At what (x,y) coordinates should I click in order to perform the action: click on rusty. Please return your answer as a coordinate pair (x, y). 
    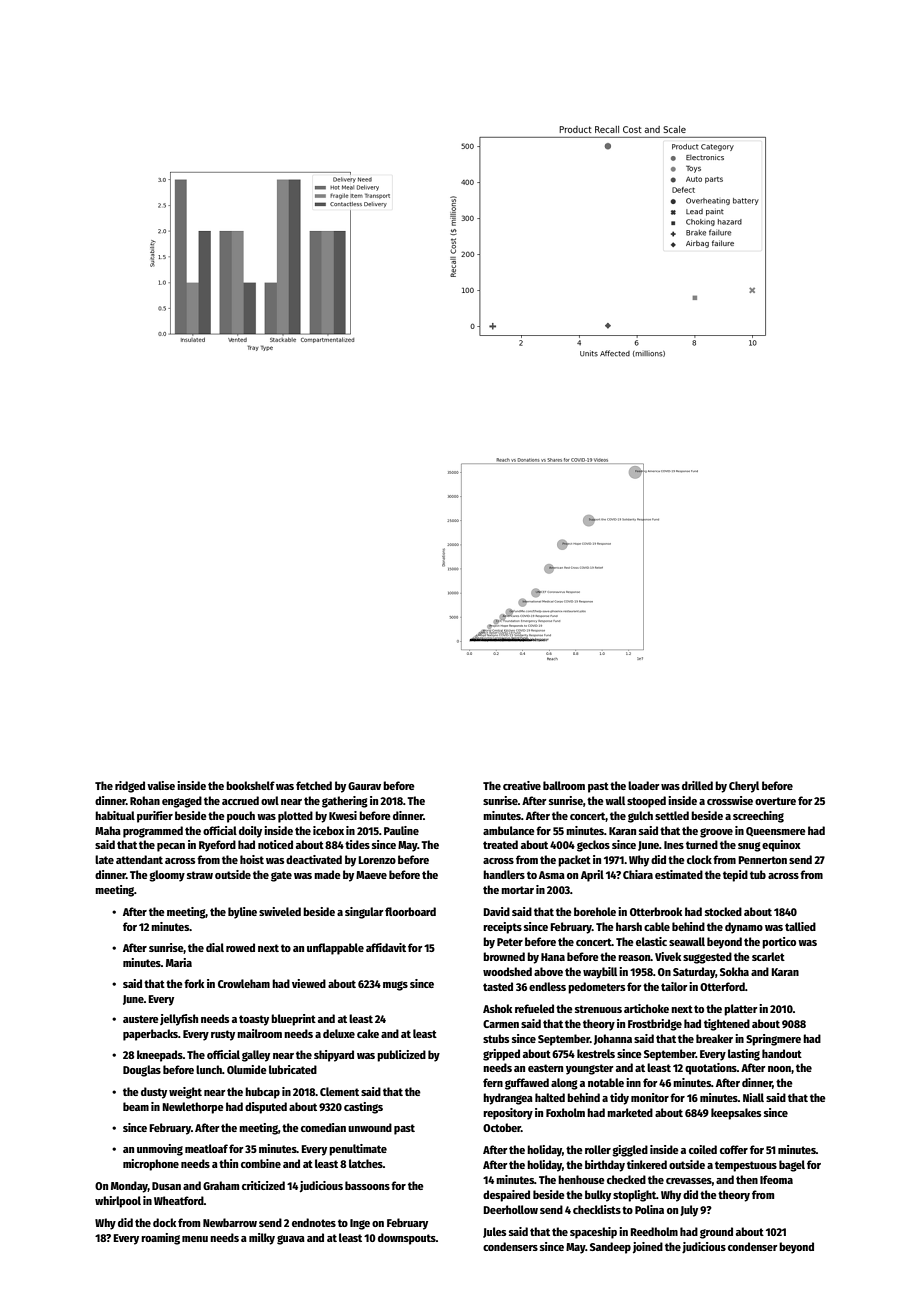
    Looking at the image, I should click on (223, 1035).
